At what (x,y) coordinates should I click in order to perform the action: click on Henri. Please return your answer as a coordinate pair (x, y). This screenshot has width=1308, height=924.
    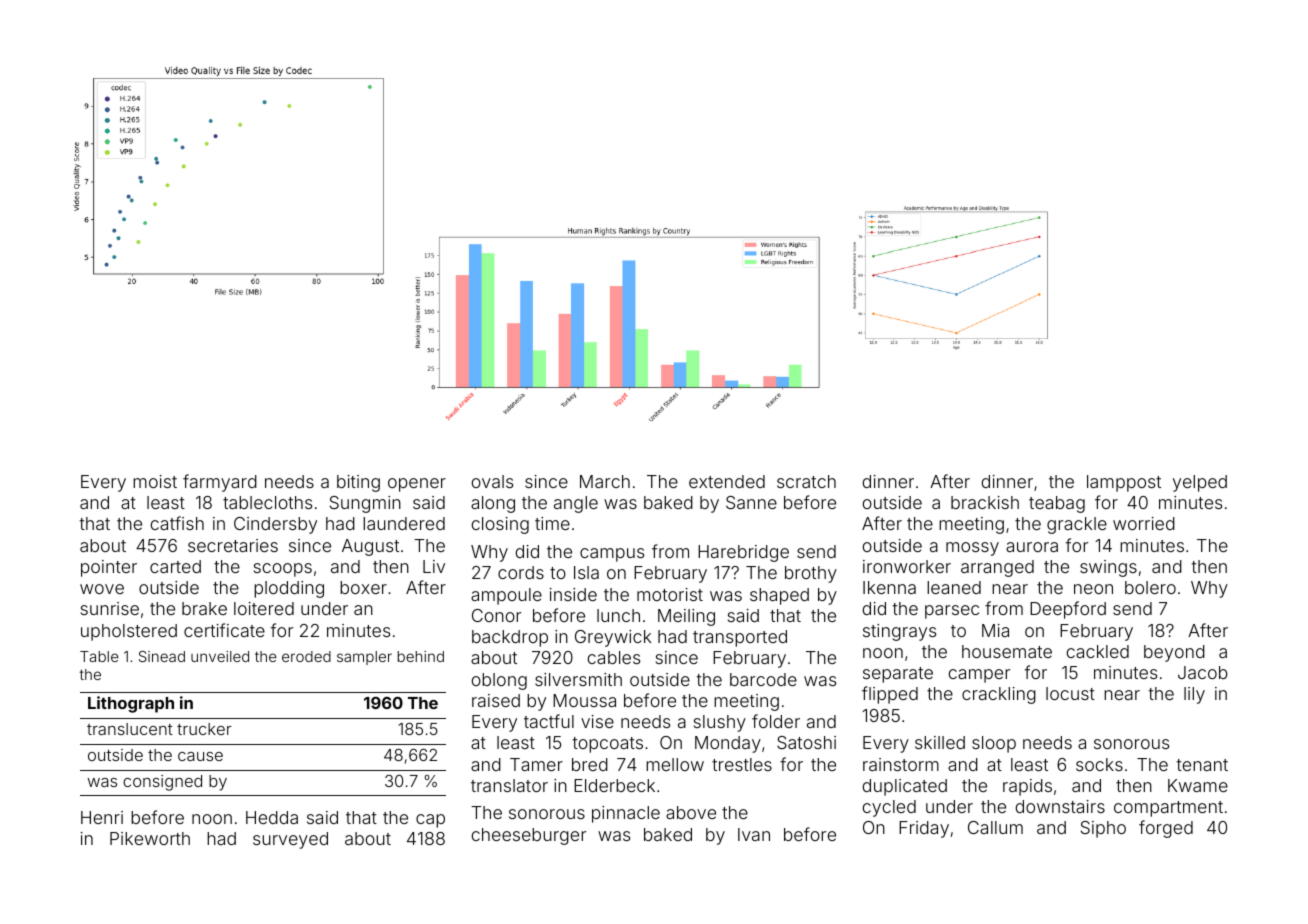
    Looking at the image, I should click on (102, 817).
